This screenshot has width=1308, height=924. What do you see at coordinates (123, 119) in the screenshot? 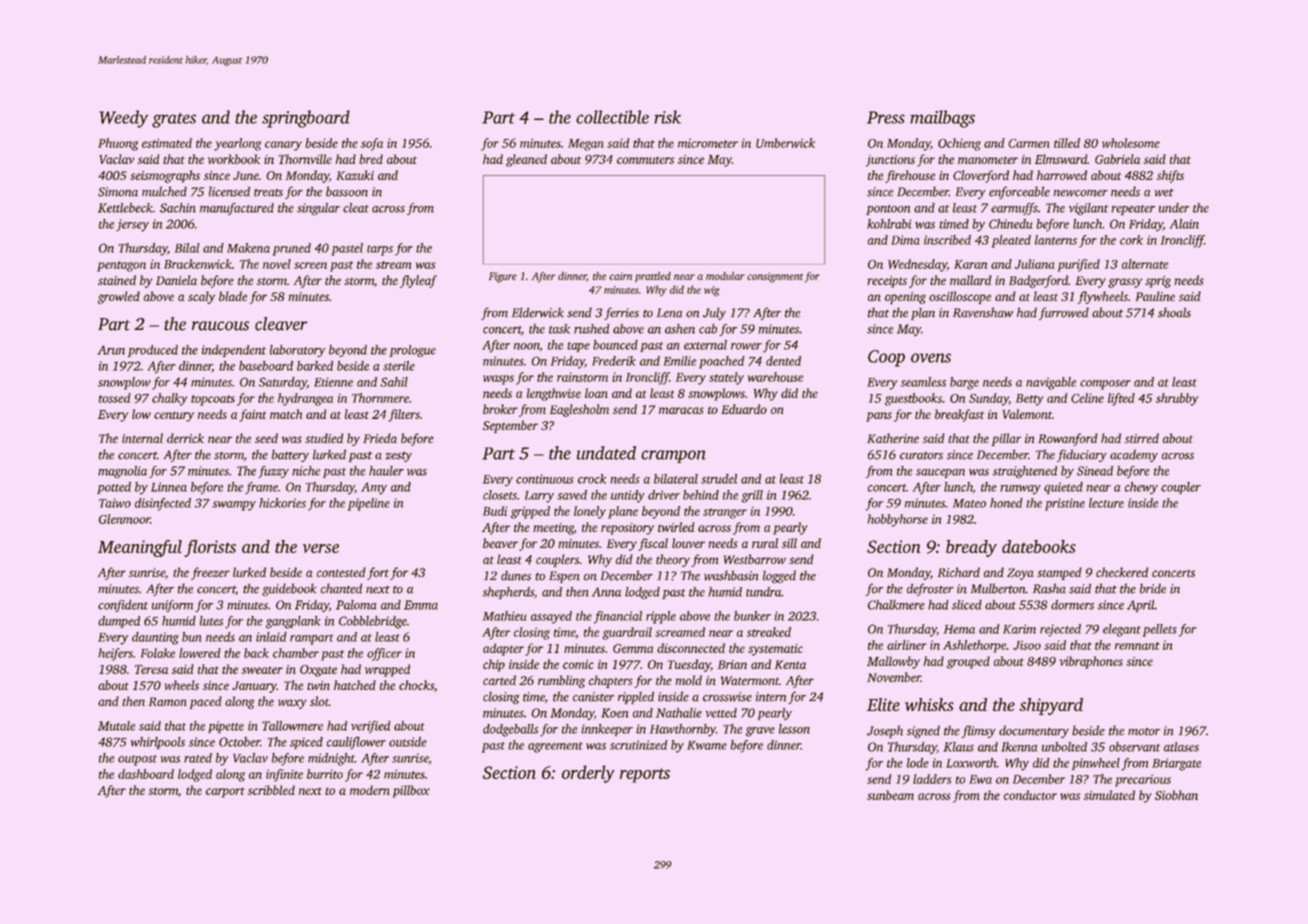
I see `Weedy` at bounding box center [123, 119].
